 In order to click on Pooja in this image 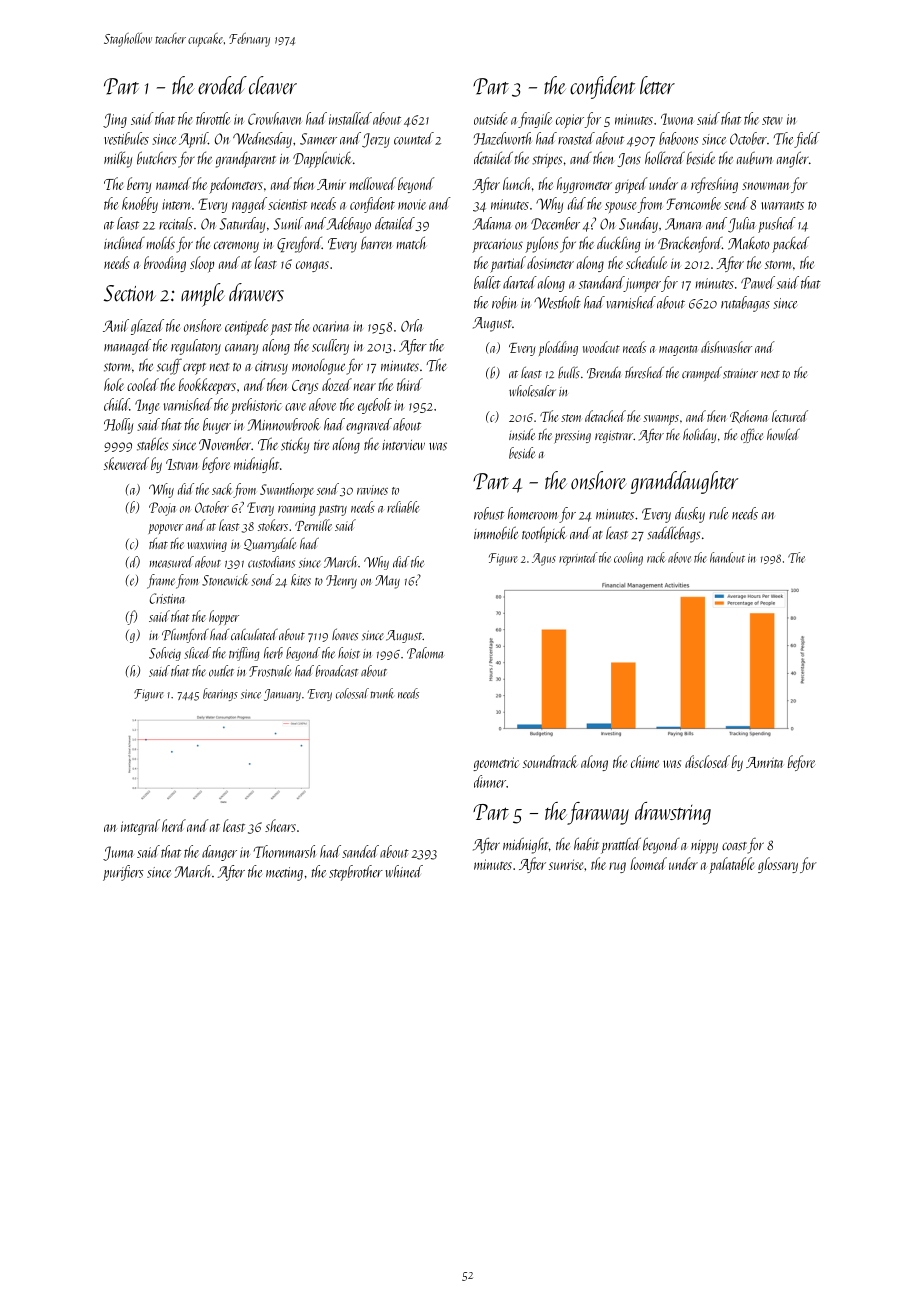, I will do `click(162, 509)`.
